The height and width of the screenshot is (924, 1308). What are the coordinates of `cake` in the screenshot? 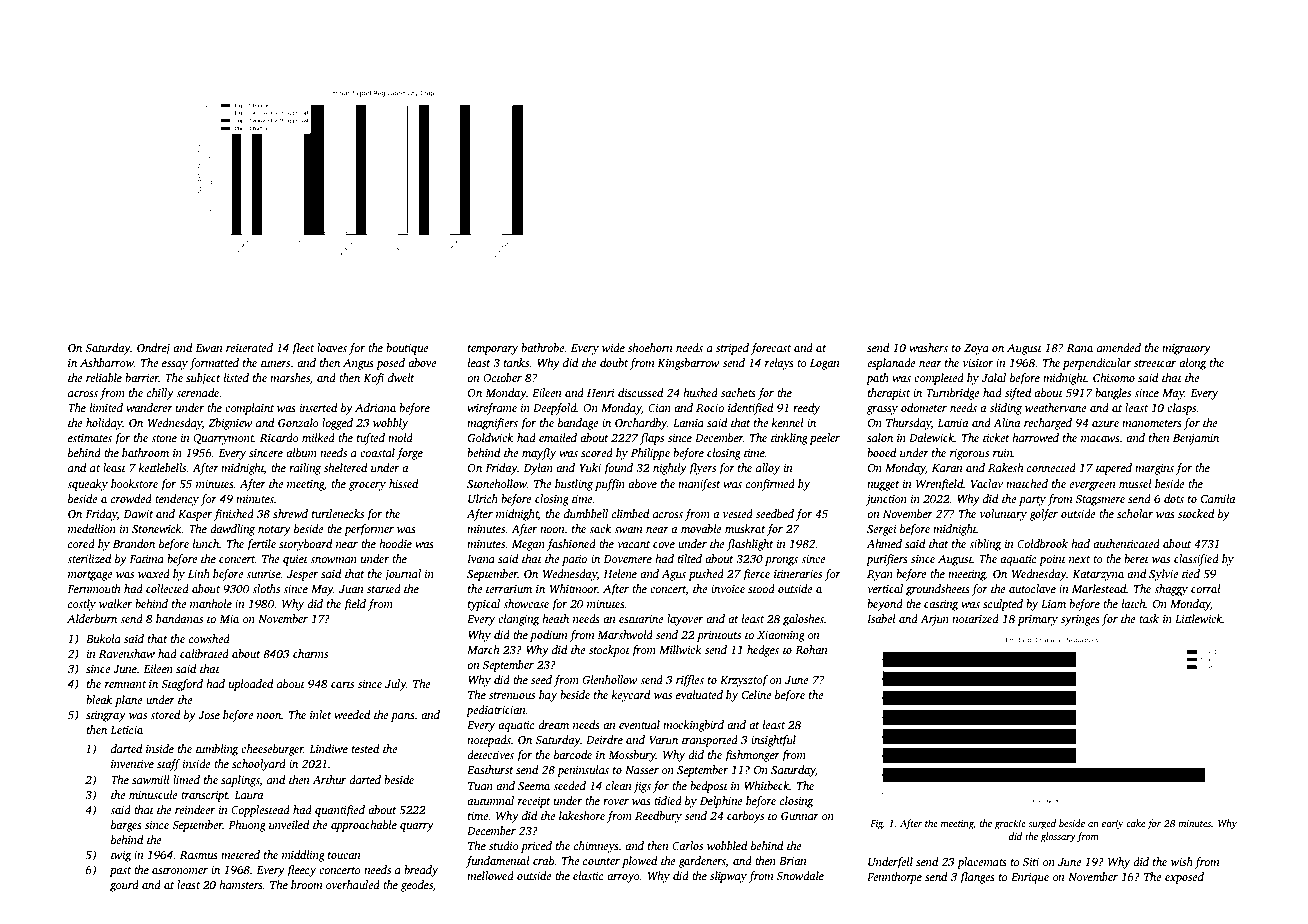 It's located at (1135, 823).
